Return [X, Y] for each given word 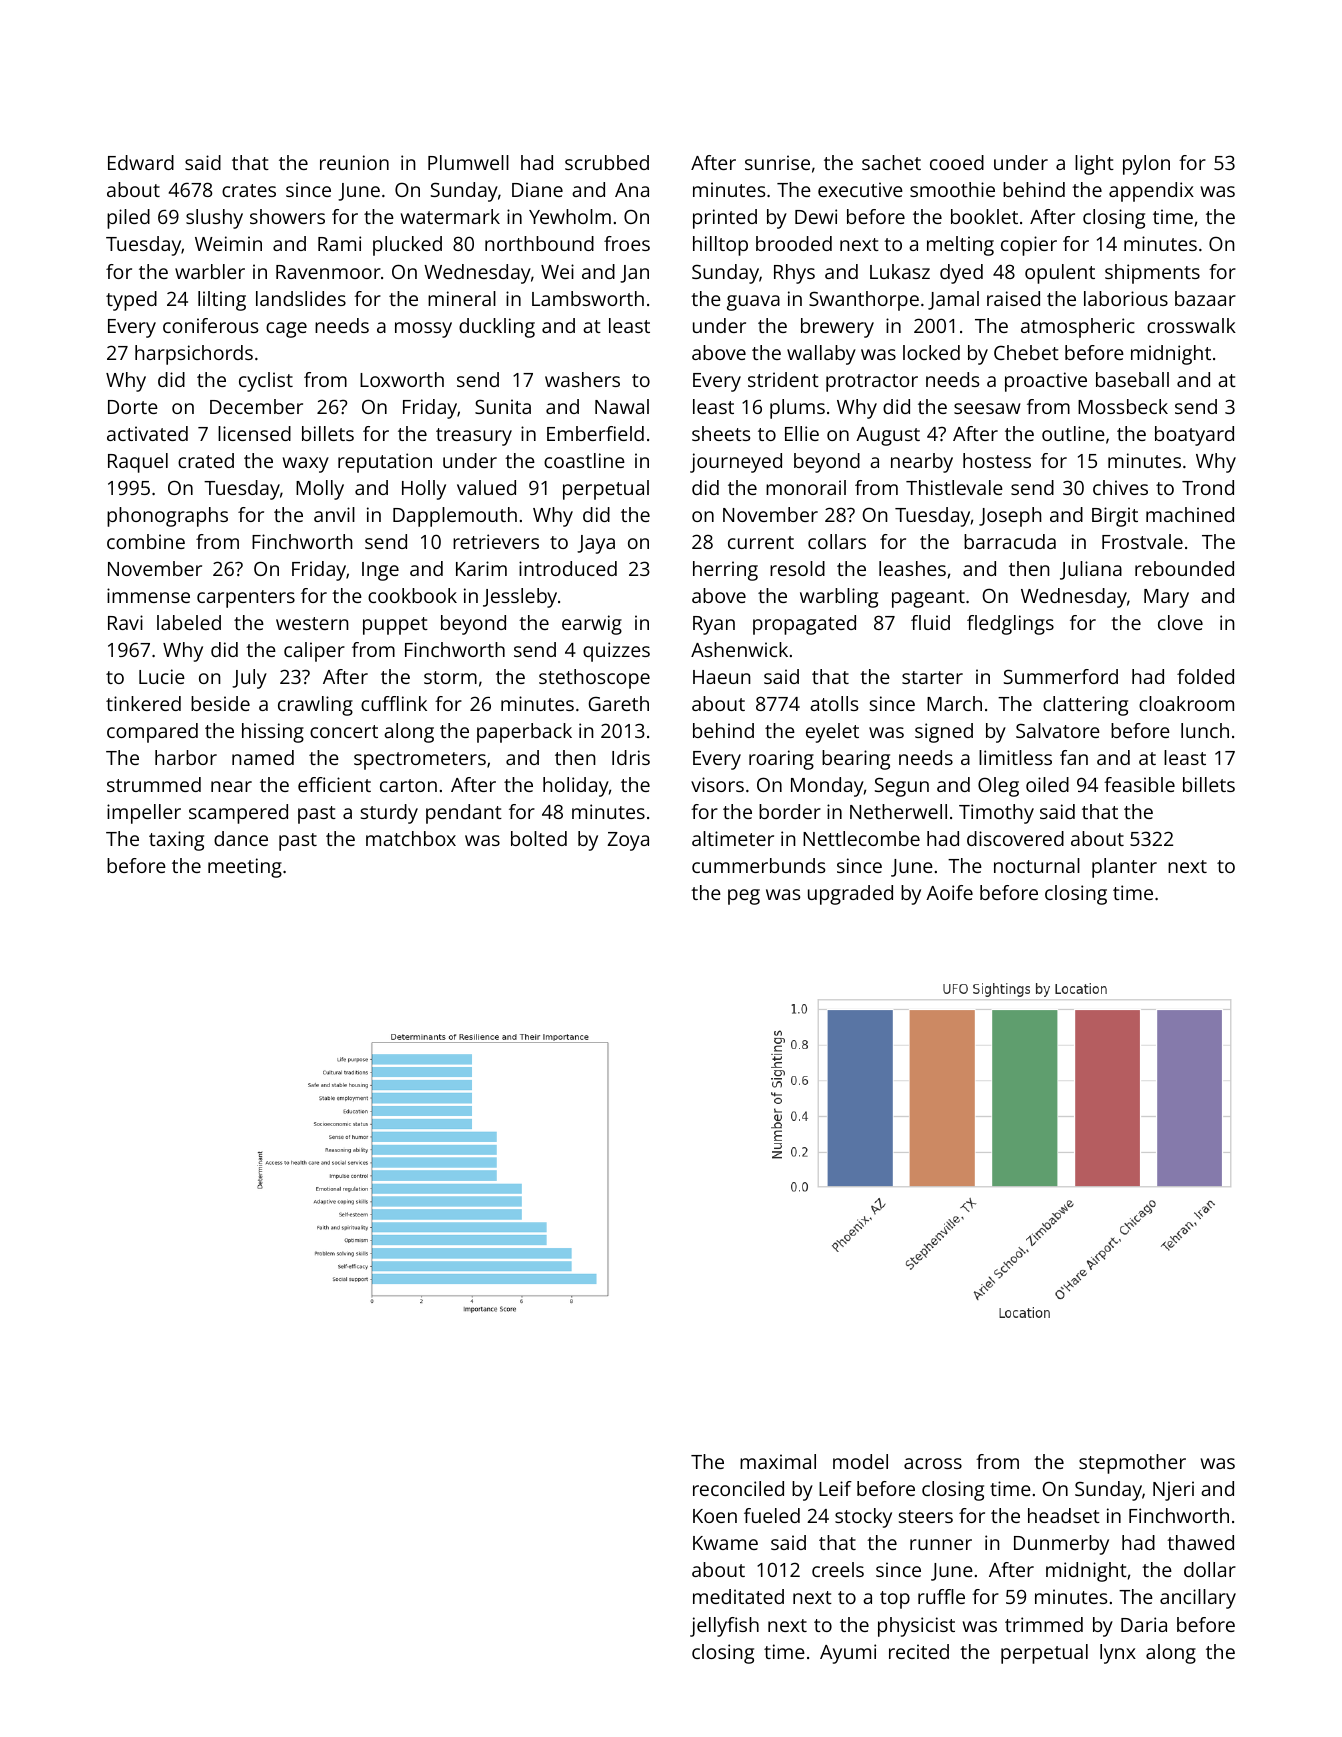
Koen [715, 1516]
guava [753, 303]
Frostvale [1142, 541]
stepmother [1132, 1464]
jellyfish [724, 1627]
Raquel [138, 463]
